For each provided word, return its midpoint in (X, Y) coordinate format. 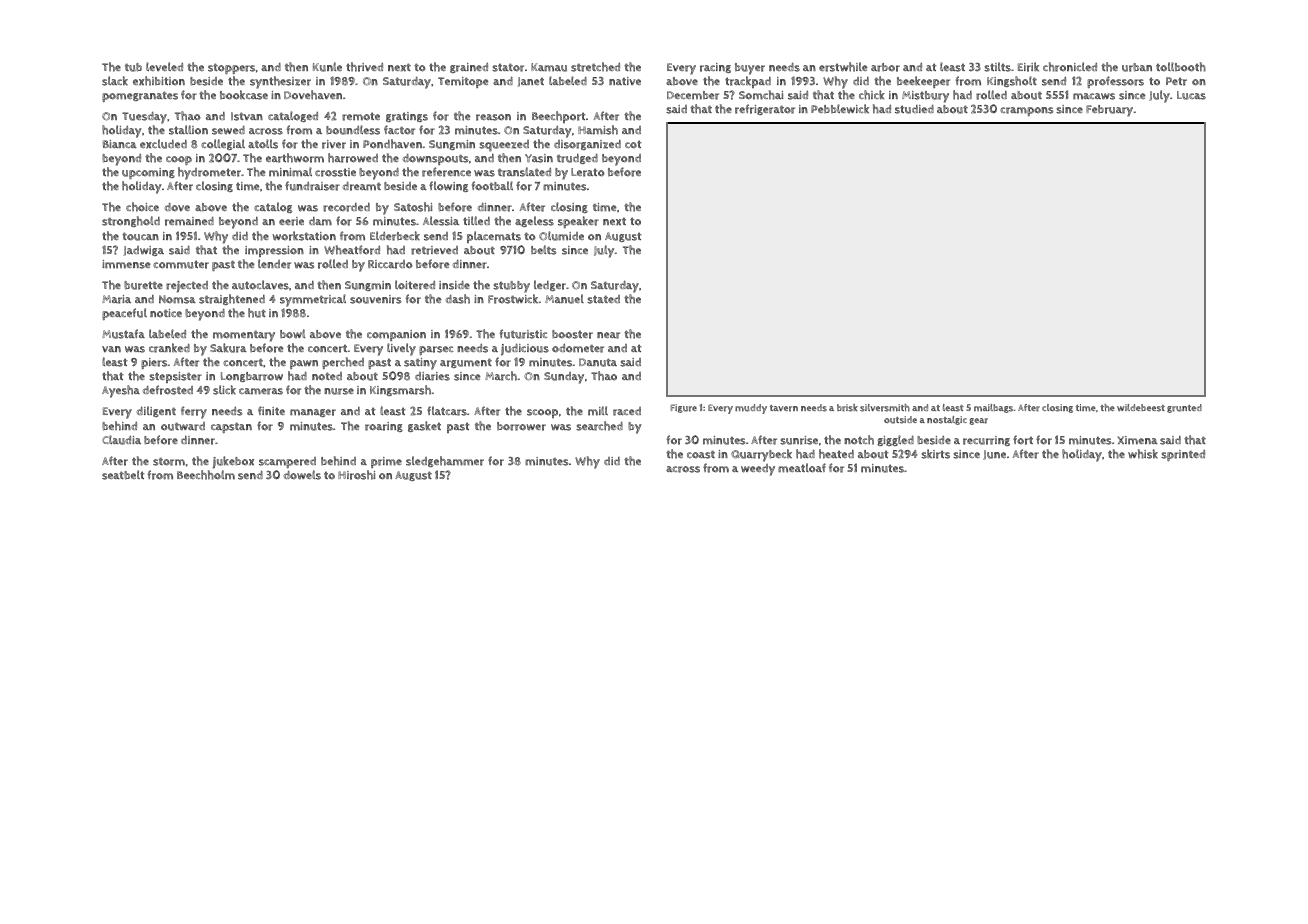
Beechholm (206, 475)
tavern (784, 408)
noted (327, 376)
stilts (997, 67)
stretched (595, 67)
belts (544, 250)
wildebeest (1141, 408)
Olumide (561, 236)
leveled (164, 66)
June (994, 455)
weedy (758, 470)
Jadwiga (143, 251)
